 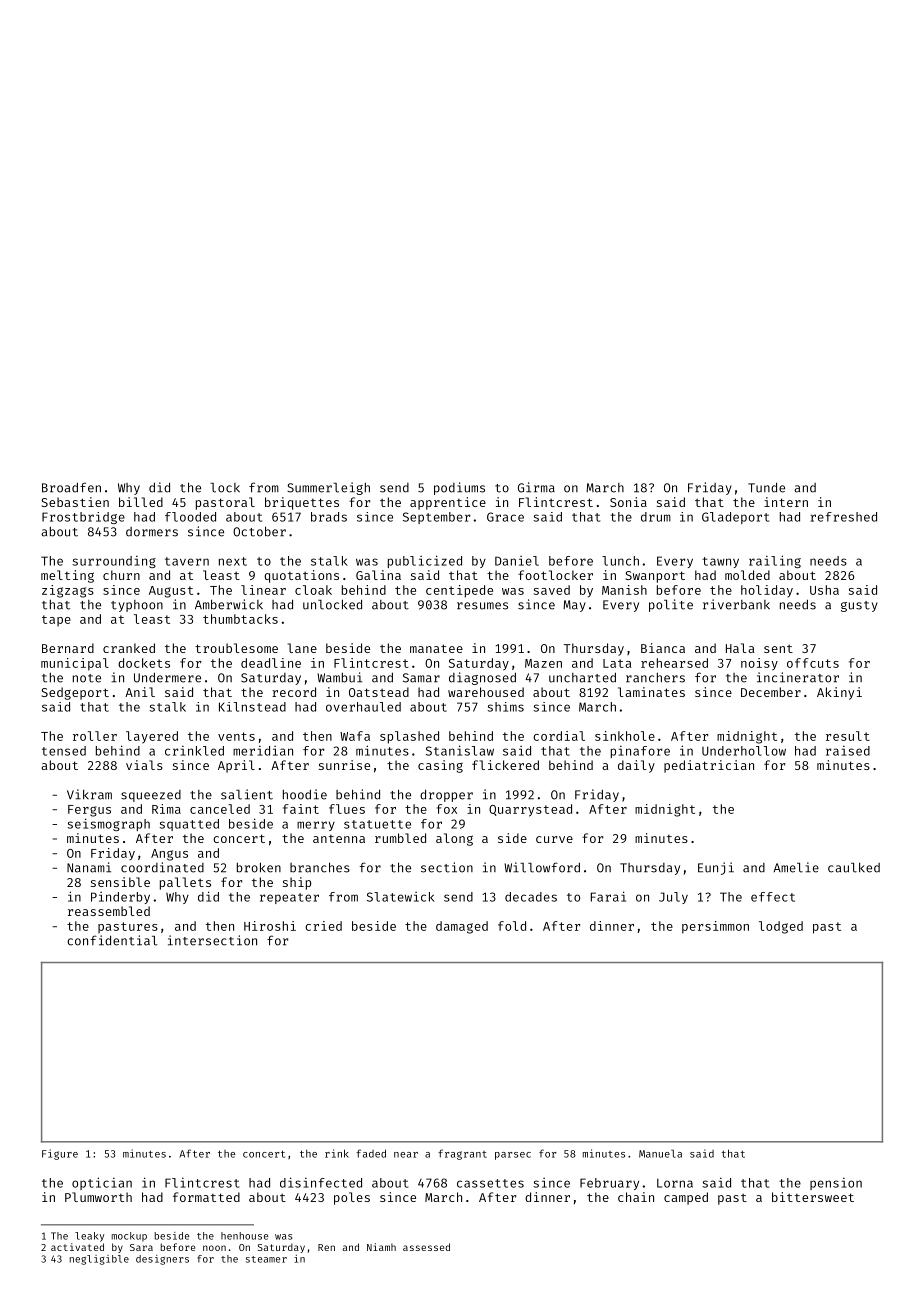 What do you see at coordinates (786, 502) in the image?
I see `intern` at bounding box center [786, 502].
